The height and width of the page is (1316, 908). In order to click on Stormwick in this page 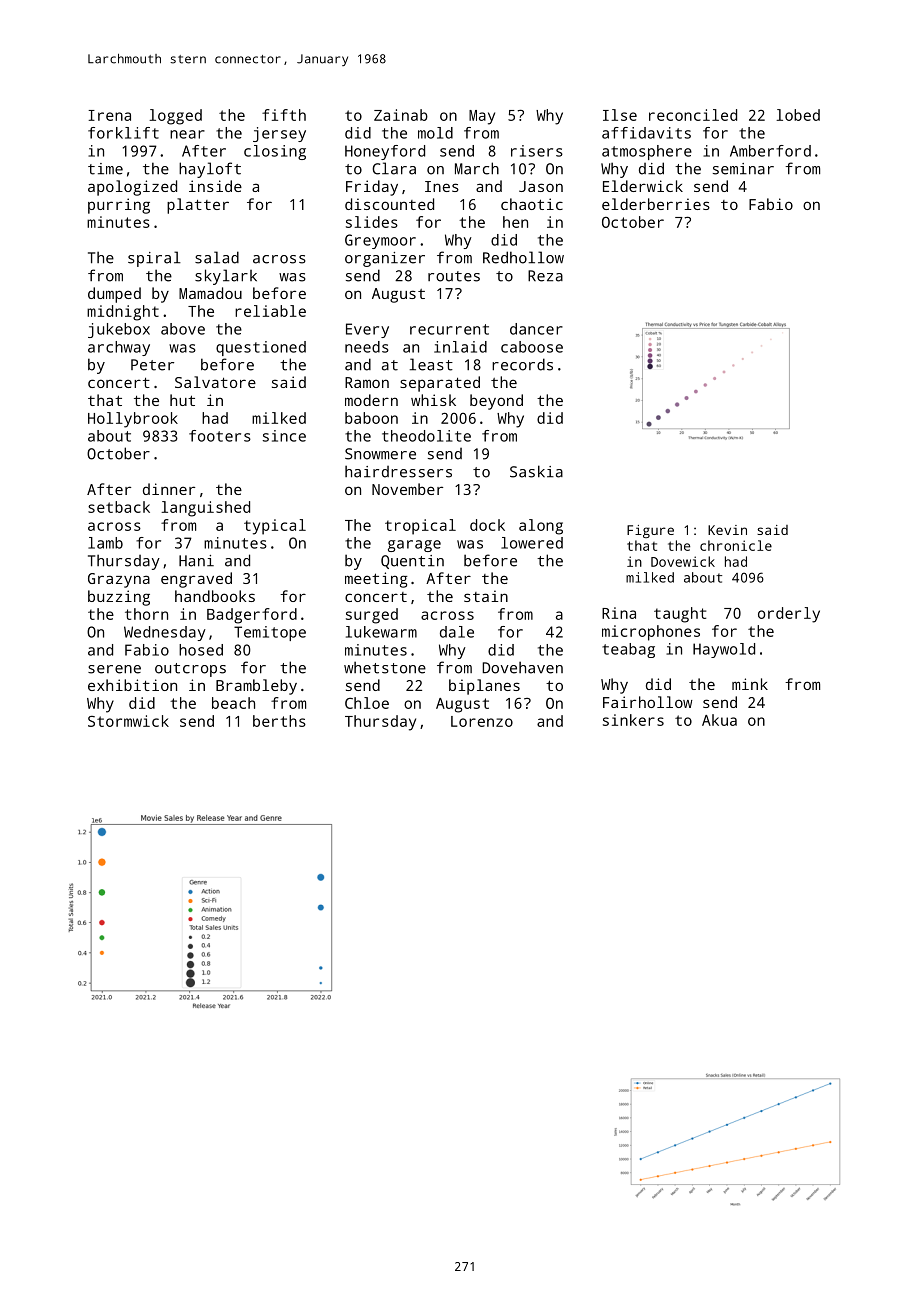, I will do `click(128, 721)`.
